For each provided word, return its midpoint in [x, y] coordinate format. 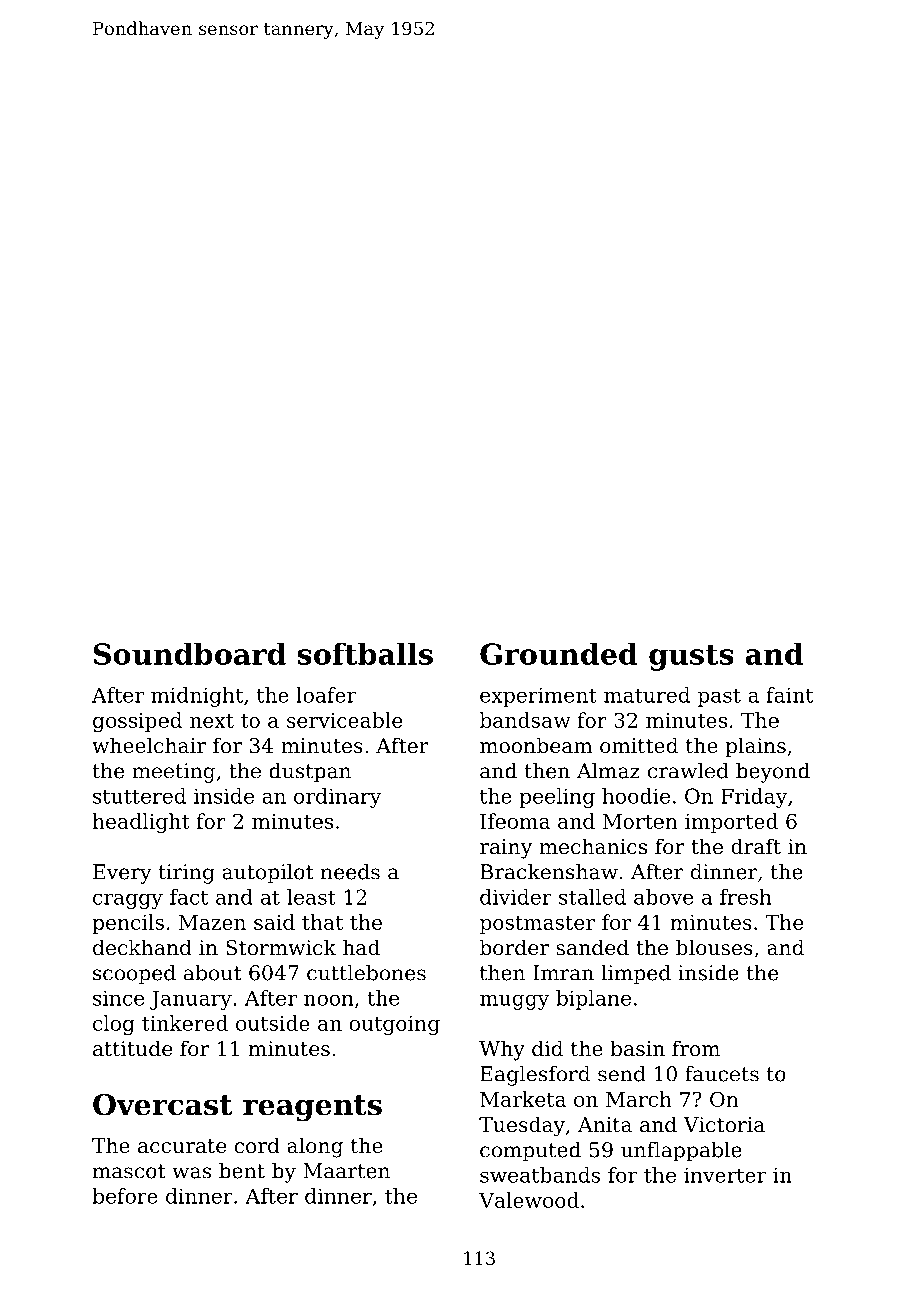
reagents [312, 1108]
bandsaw [525, 720]
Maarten [346, 1171]
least [311, 897]
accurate [182, 1146]
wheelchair [149, 745]
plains [755, 747]
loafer [326, 695]
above [663, 897]
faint [789, 695]
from [696, 1048]
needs [350, 872]
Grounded [559, 653]
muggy [514, 1002]
